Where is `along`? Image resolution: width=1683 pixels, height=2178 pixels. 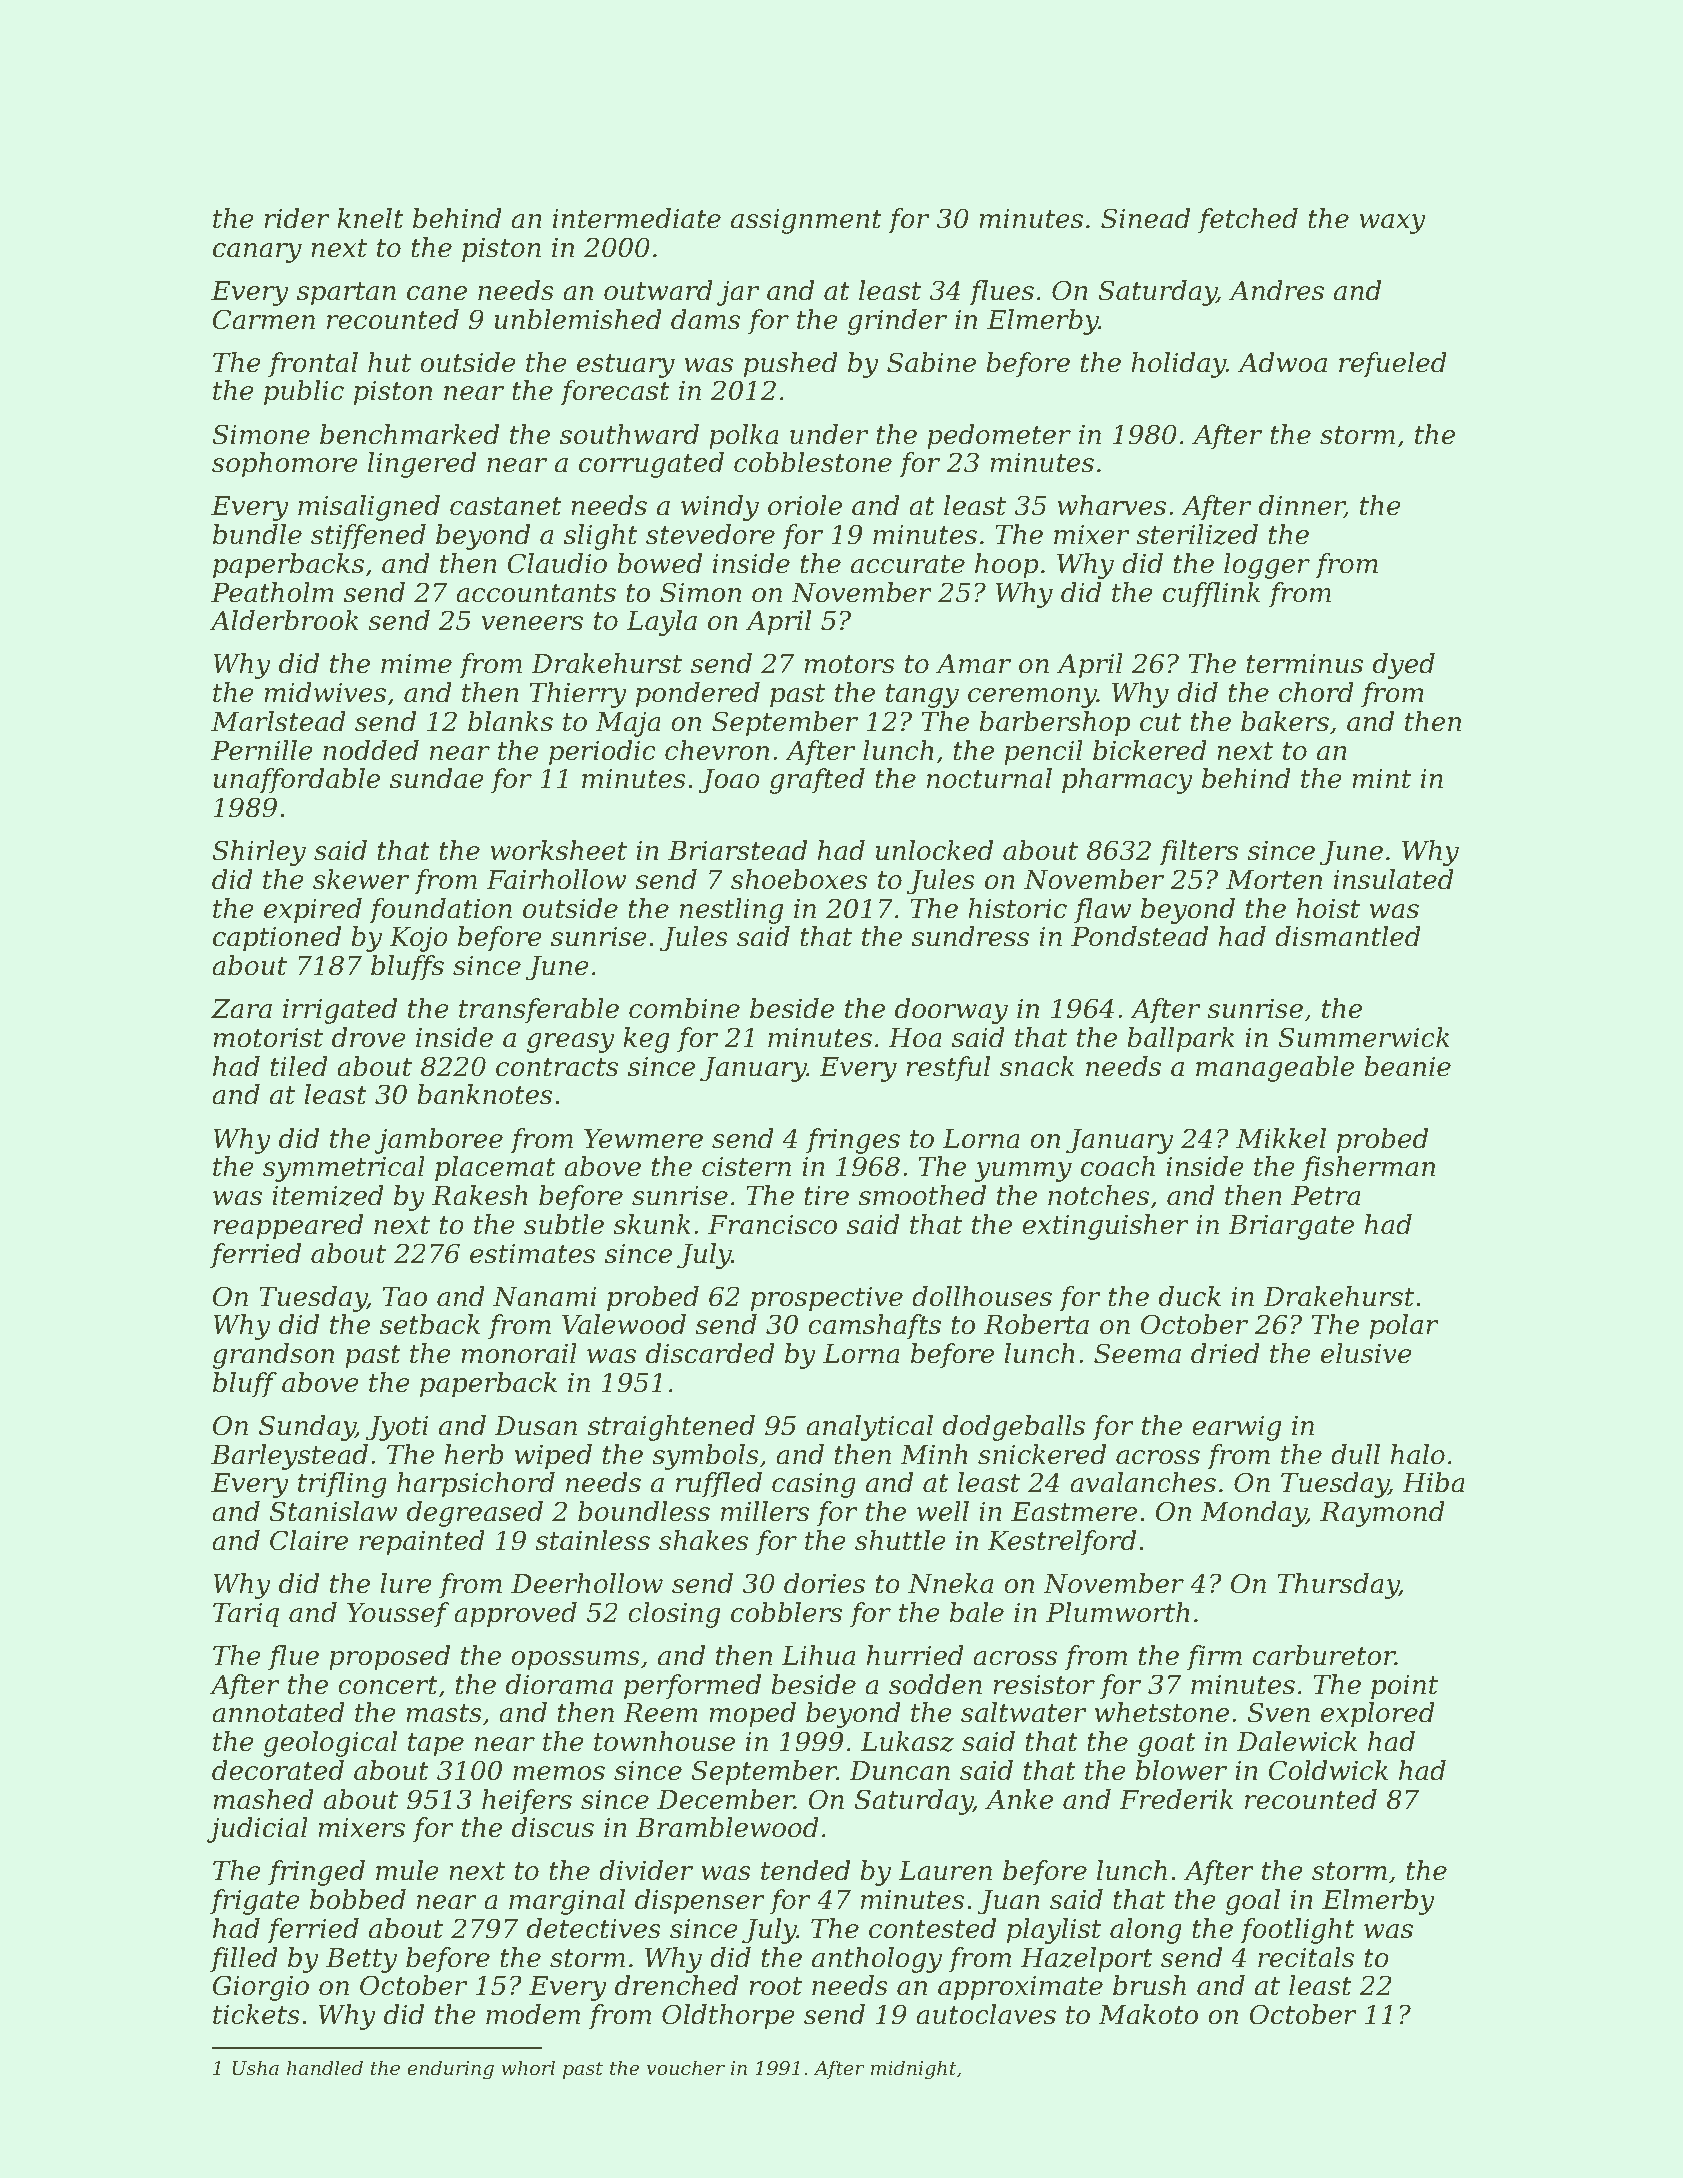
along is located at coordinates (1146, 1931).
